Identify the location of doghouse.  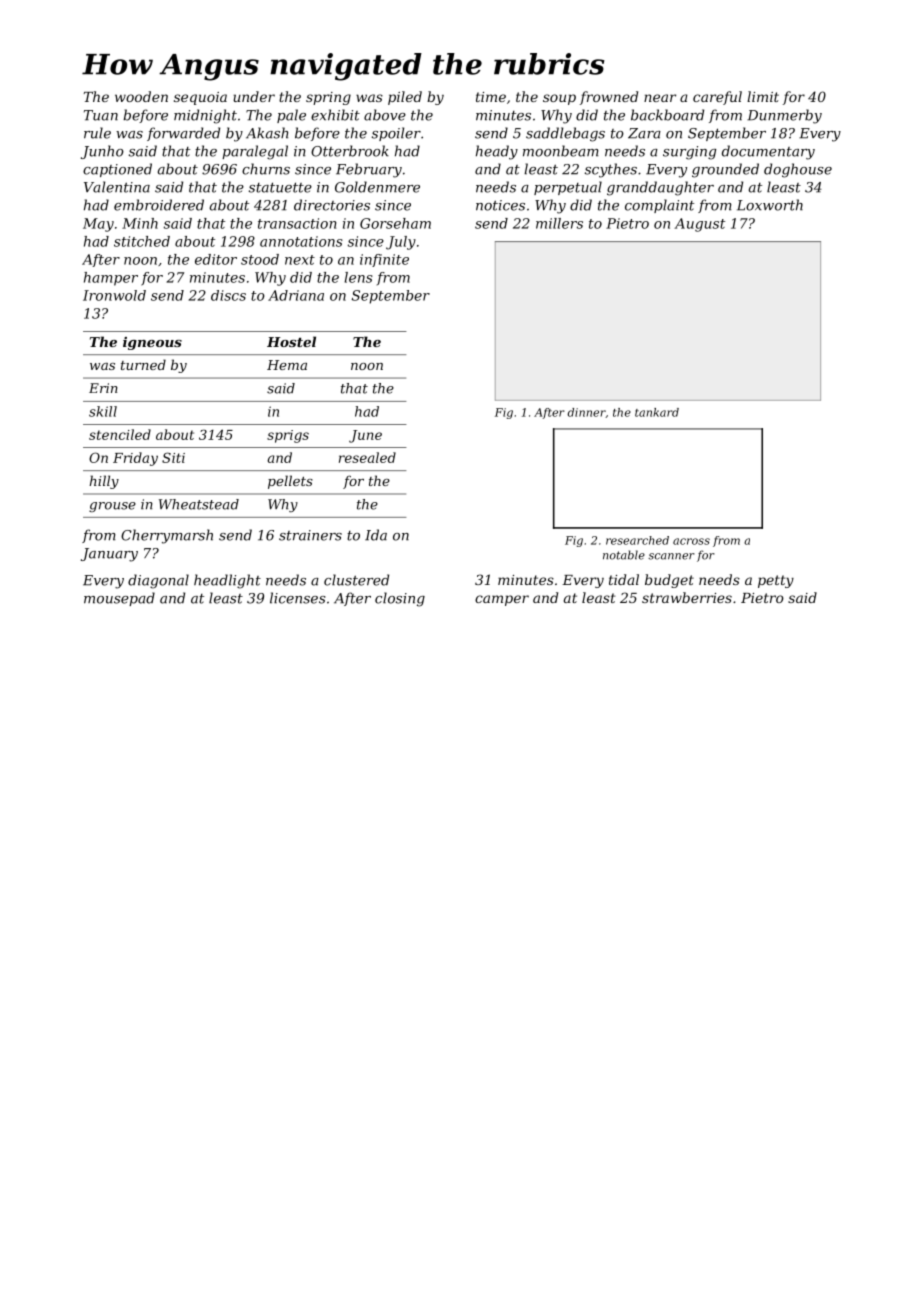
(798, 170).
